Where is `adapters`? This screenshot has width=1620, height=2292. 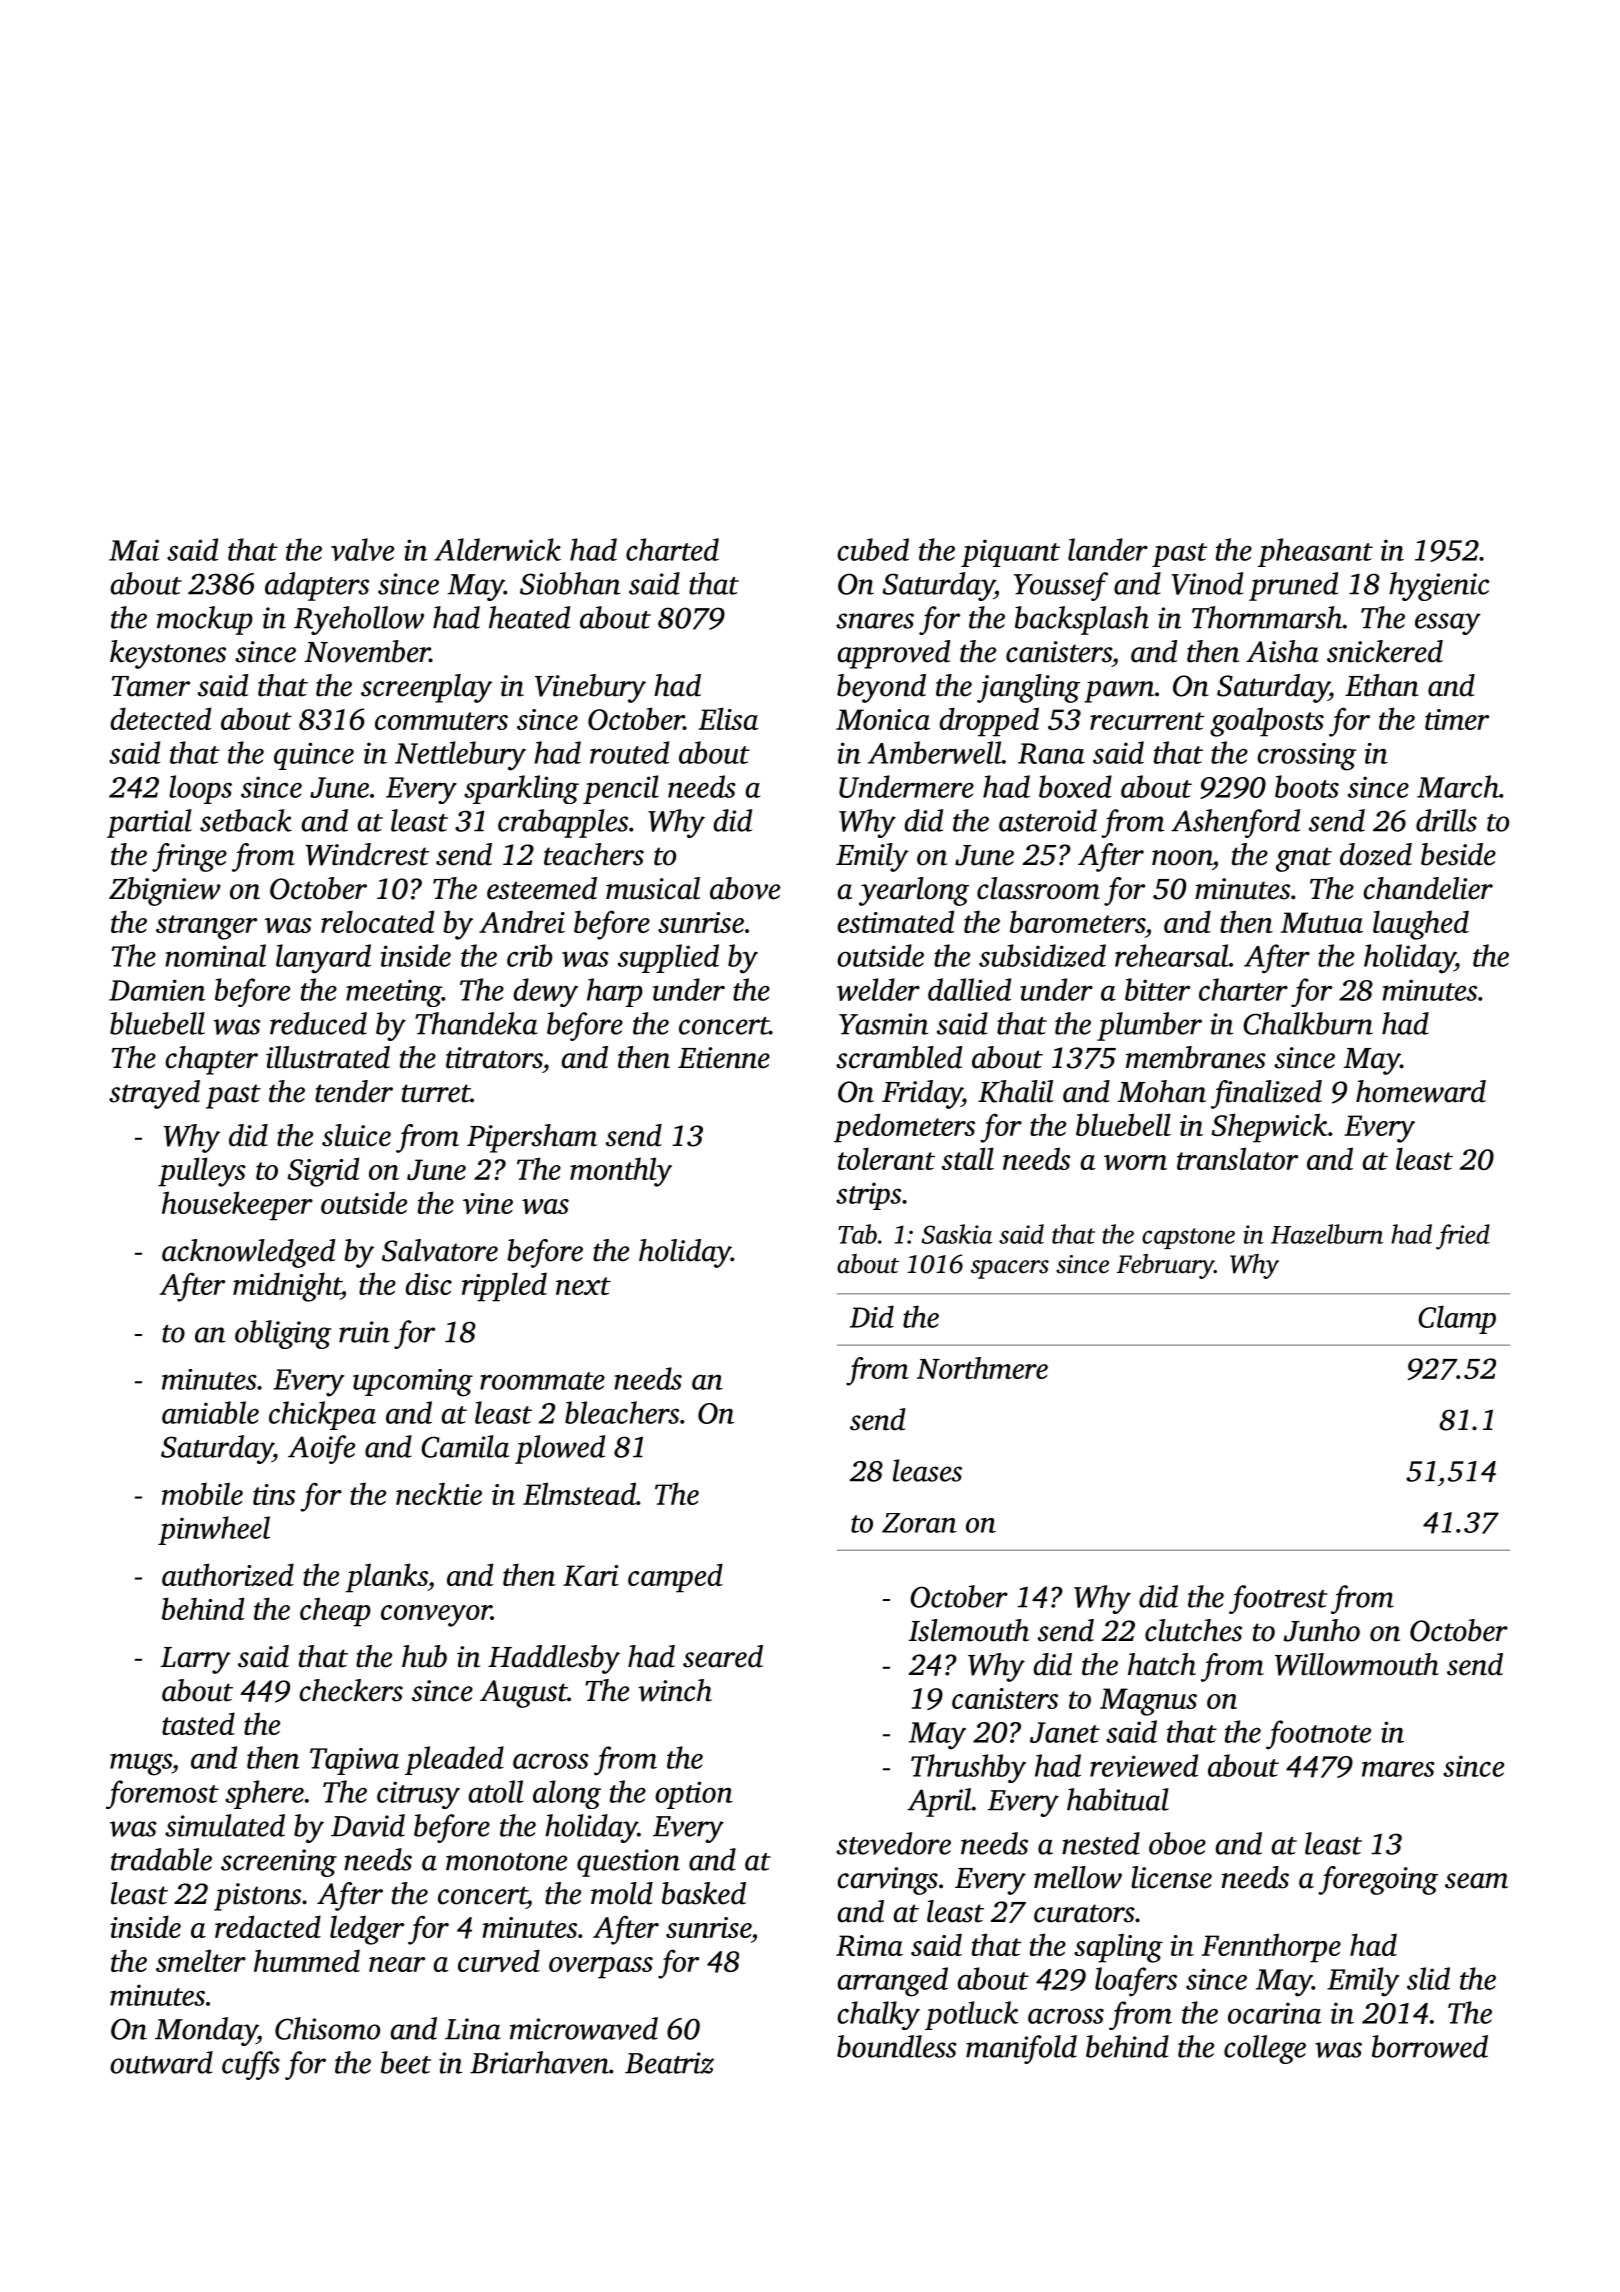 adapters is located at coordinates (317, 586).
